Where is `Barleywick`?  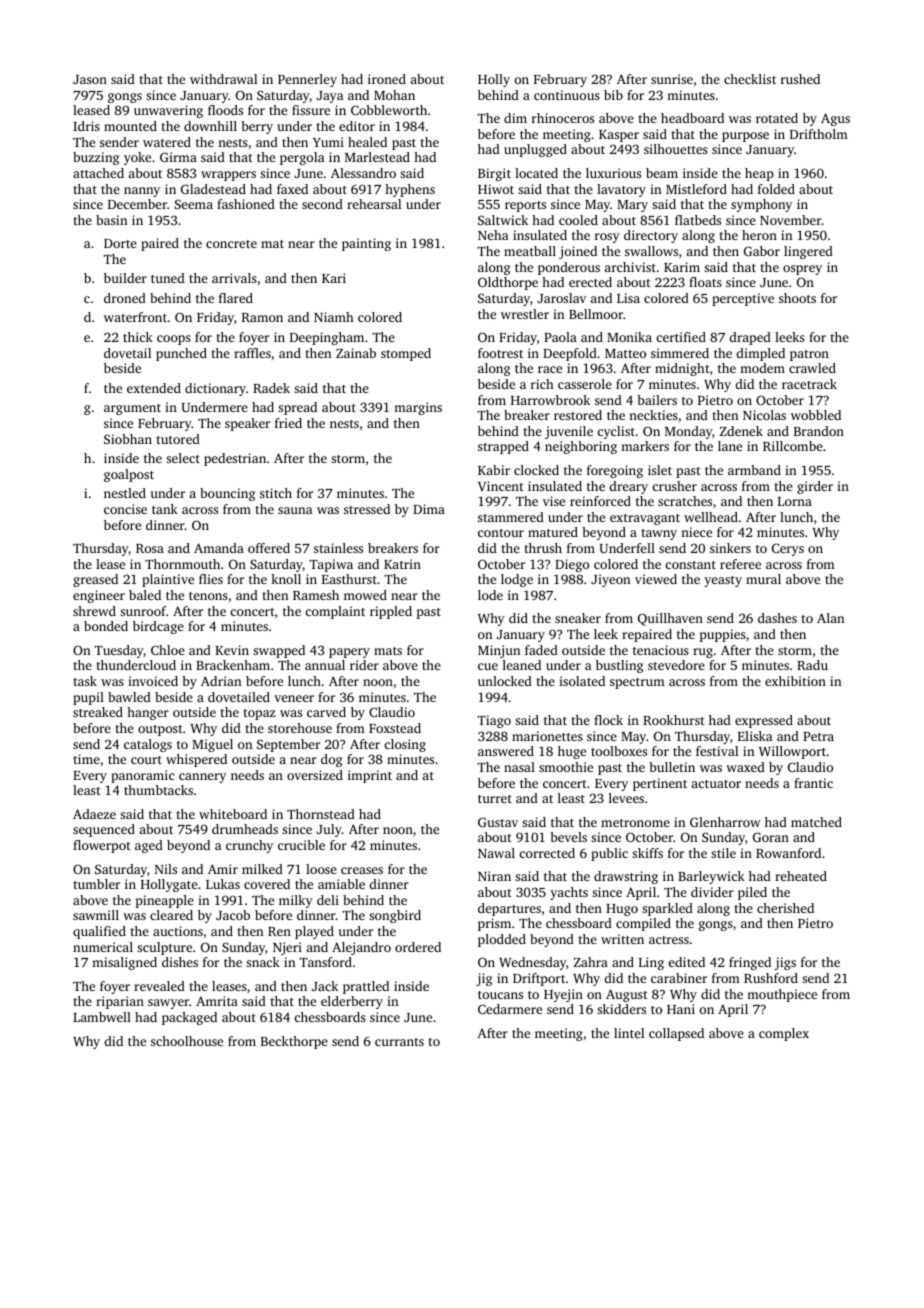
Barleywick is located at coordinates (711, 877).
